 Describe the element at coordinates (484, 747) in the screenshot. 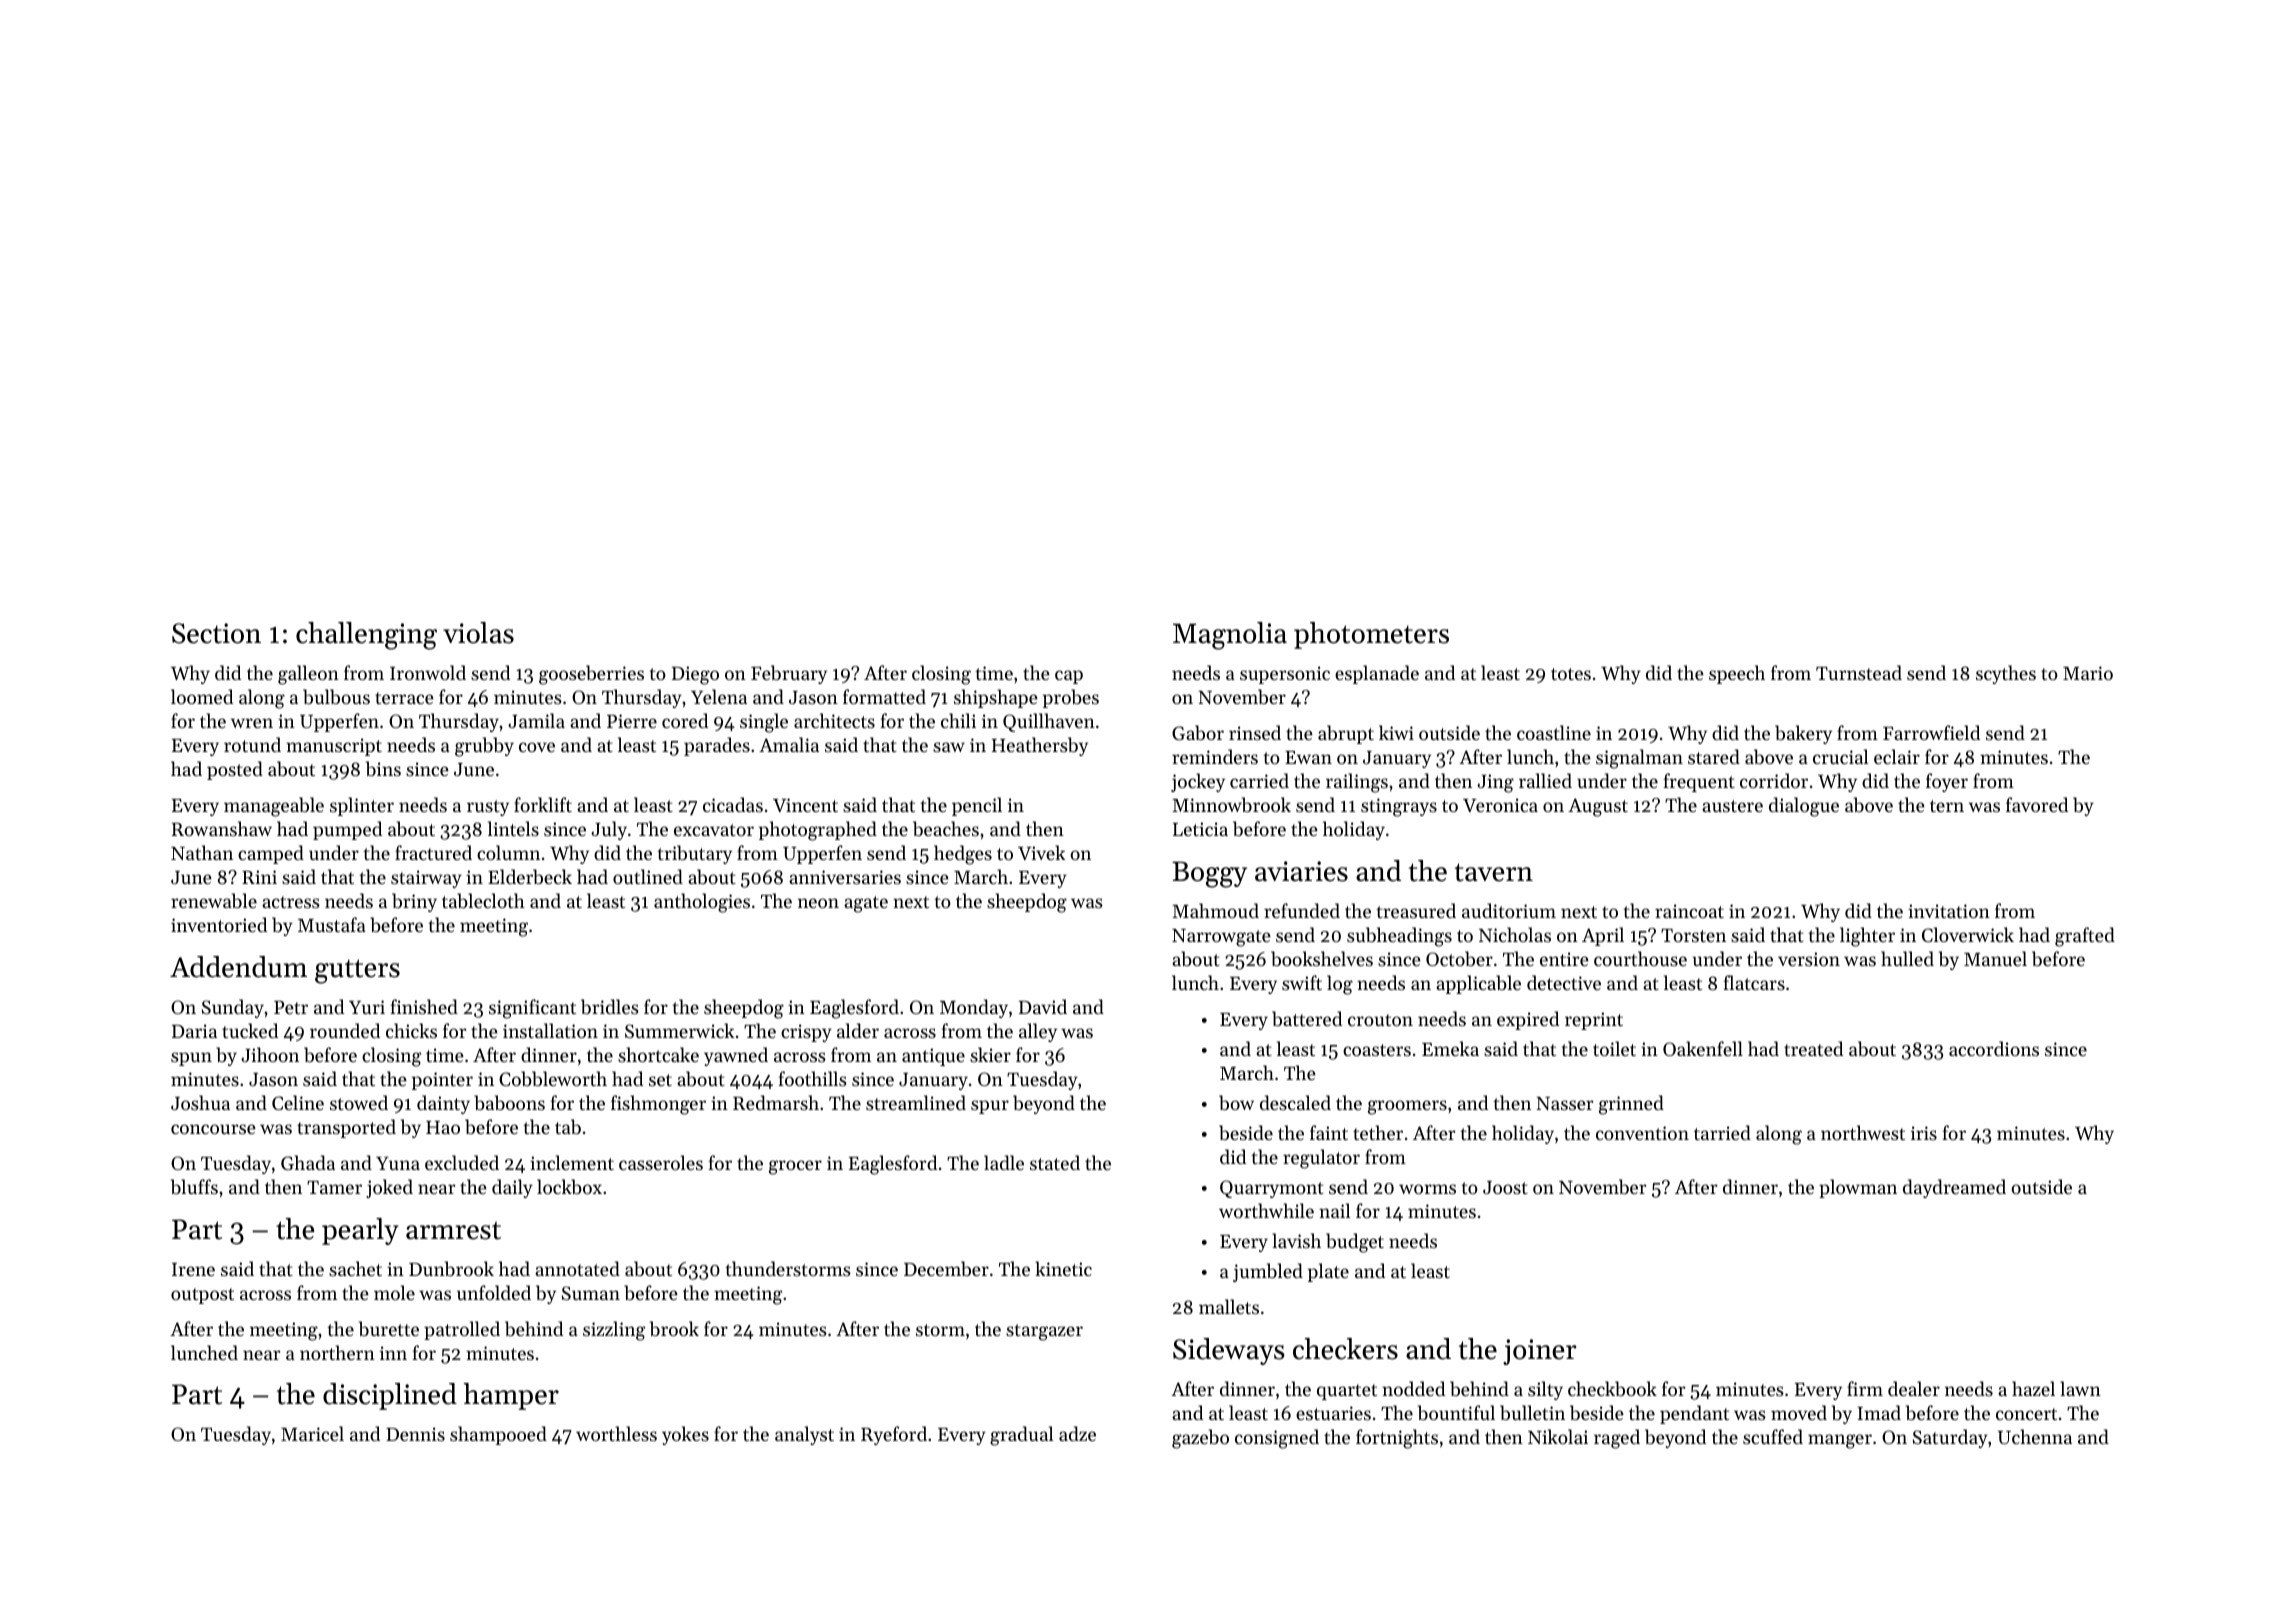

I see `grubby` at that location.
